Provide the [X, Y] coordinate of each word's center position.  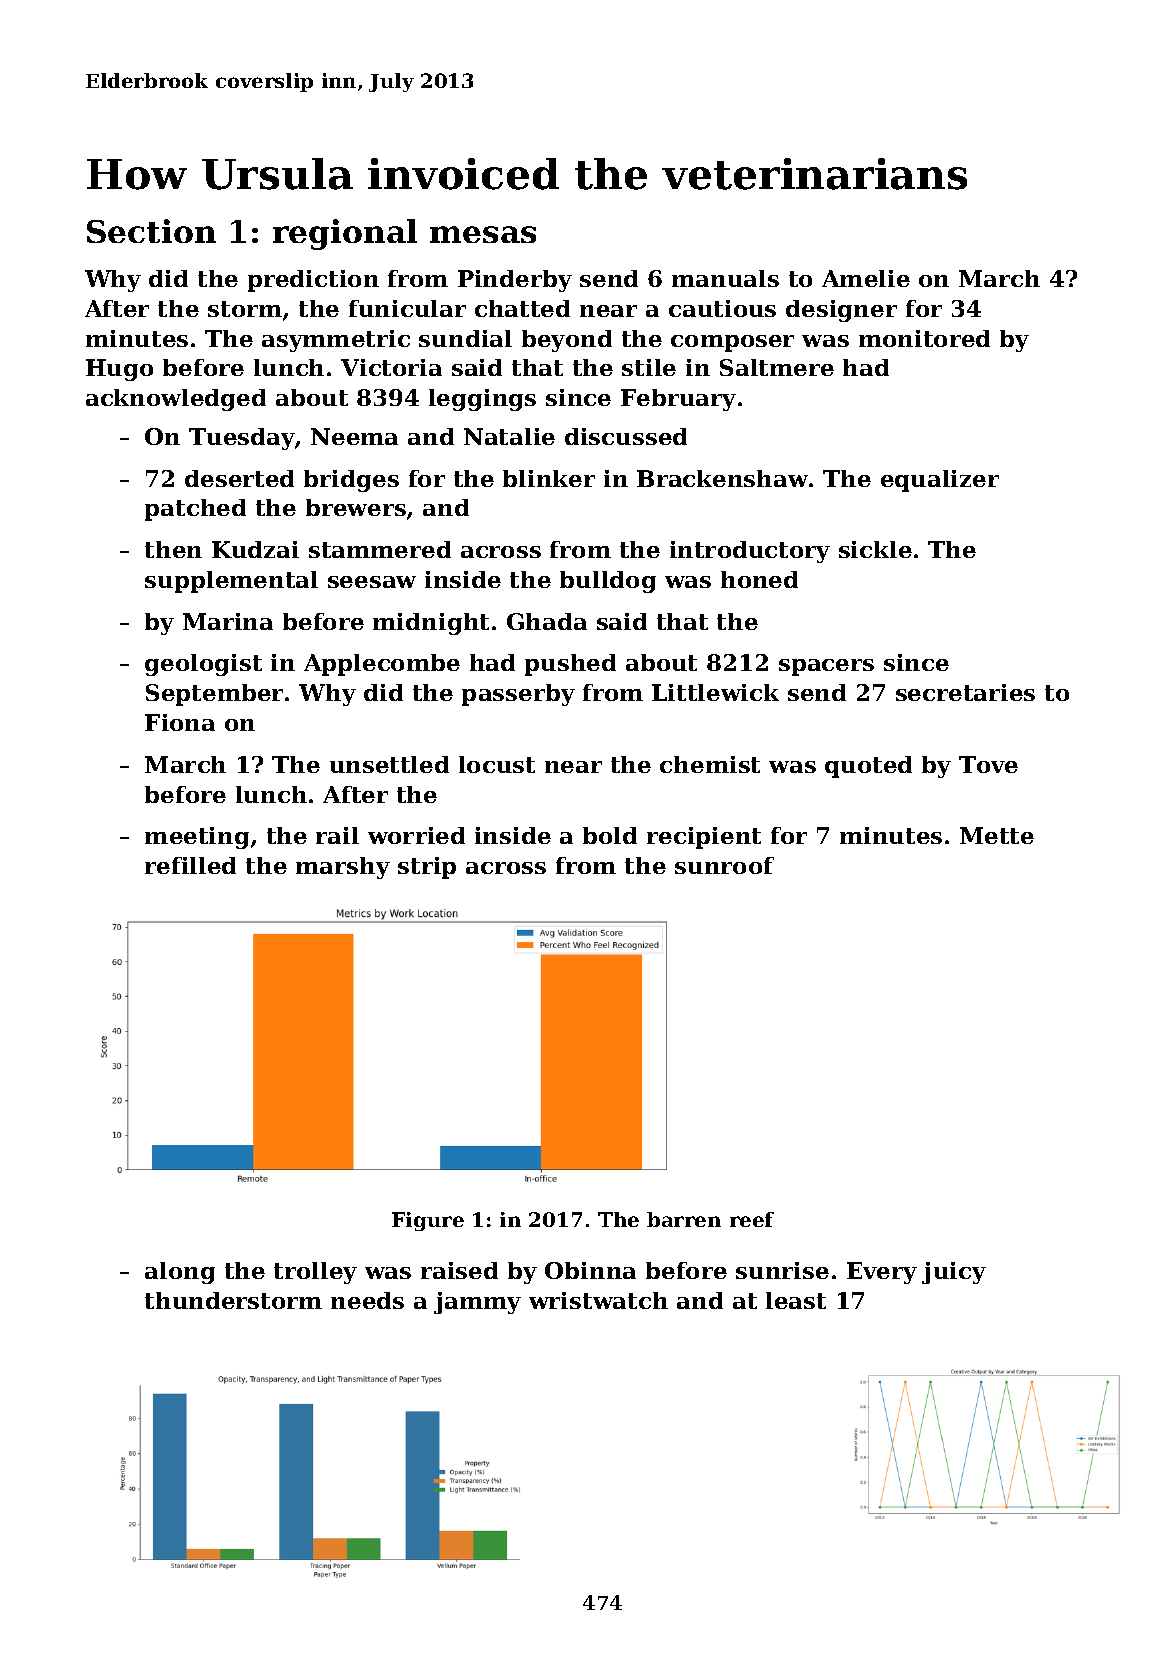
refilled [190, 865]
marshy [343, 868]
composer [732, 343]
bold [610, 835]
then [173, 549]
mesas [483, 234]
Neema [354, 436]
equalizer [940, 481]
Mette [997, 835]
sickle [875, 549]
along [180, 1273]
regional [345, 234]
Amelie [866, 278]
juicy [954, 1273]
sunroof [724, 865]
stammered [380, 549]
